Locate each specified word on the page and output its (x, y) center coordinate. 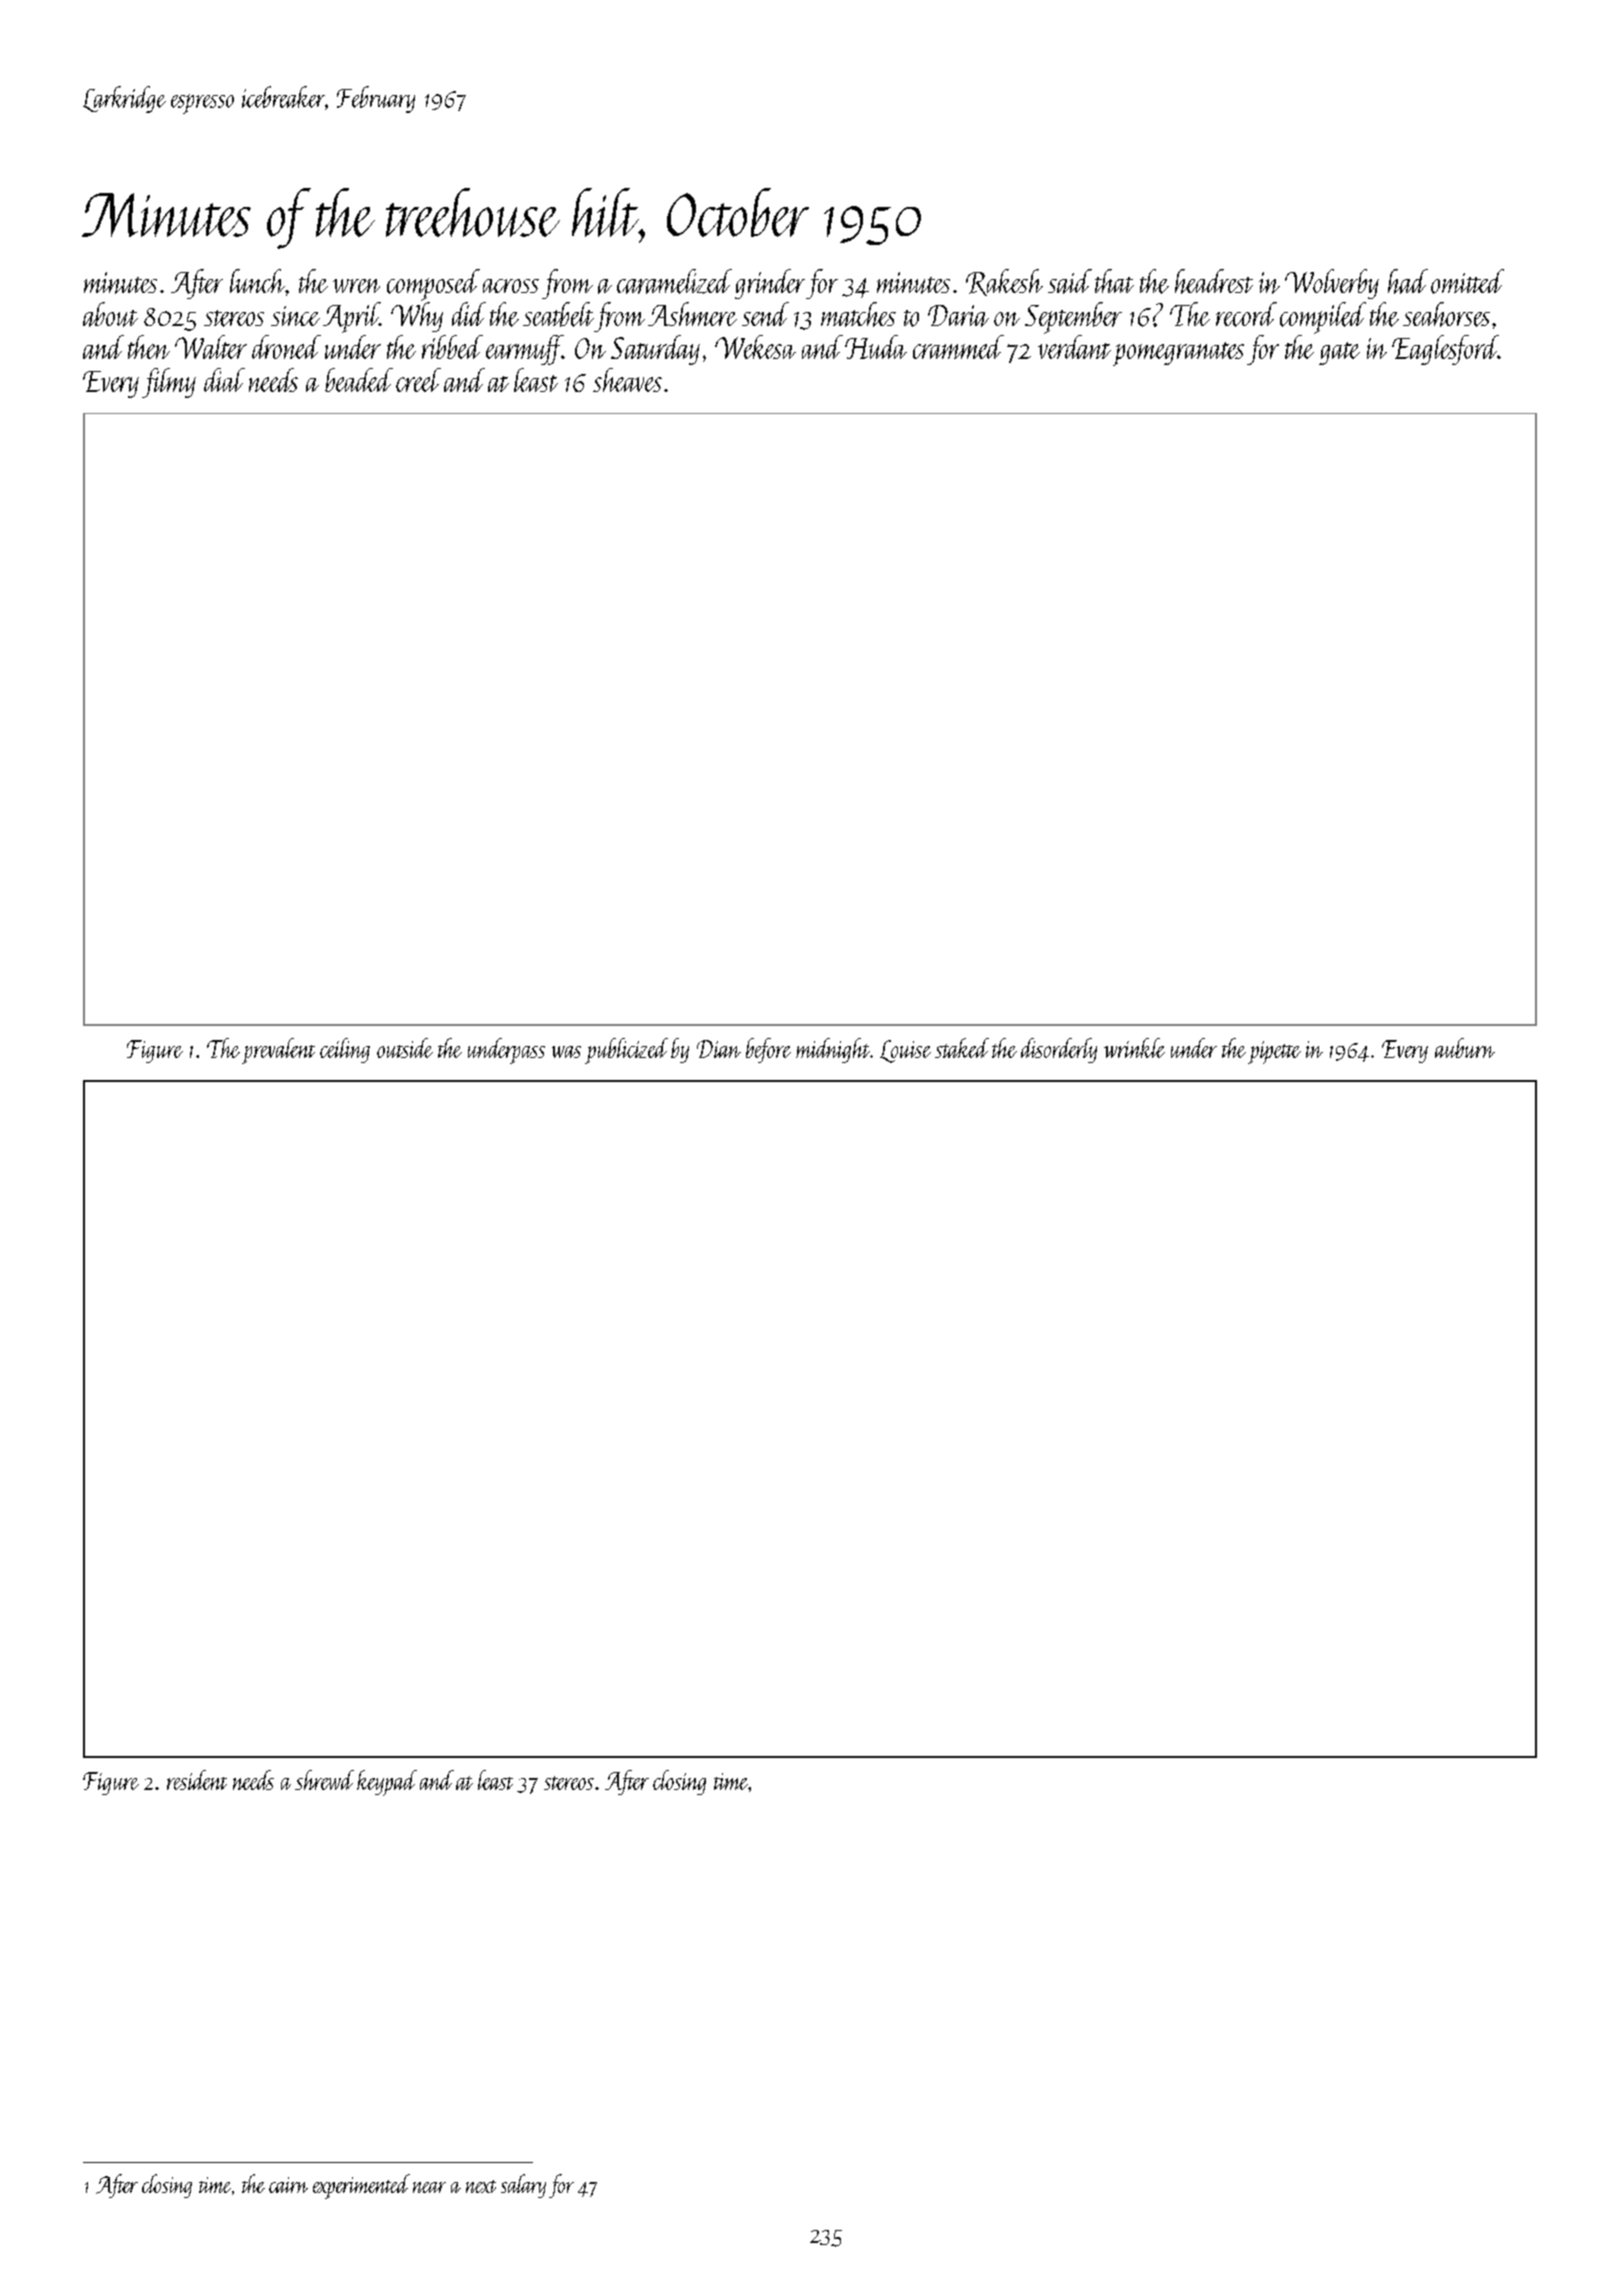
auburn (1465, 1048)
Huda (876, 347)
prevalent (278, 1051)
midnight (833, 1050)
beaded (359, 380)
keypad (387, 1783)
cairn (288, 2185)
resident (197, 1780)
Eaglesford (1445, 350)
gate (1339, 353)
